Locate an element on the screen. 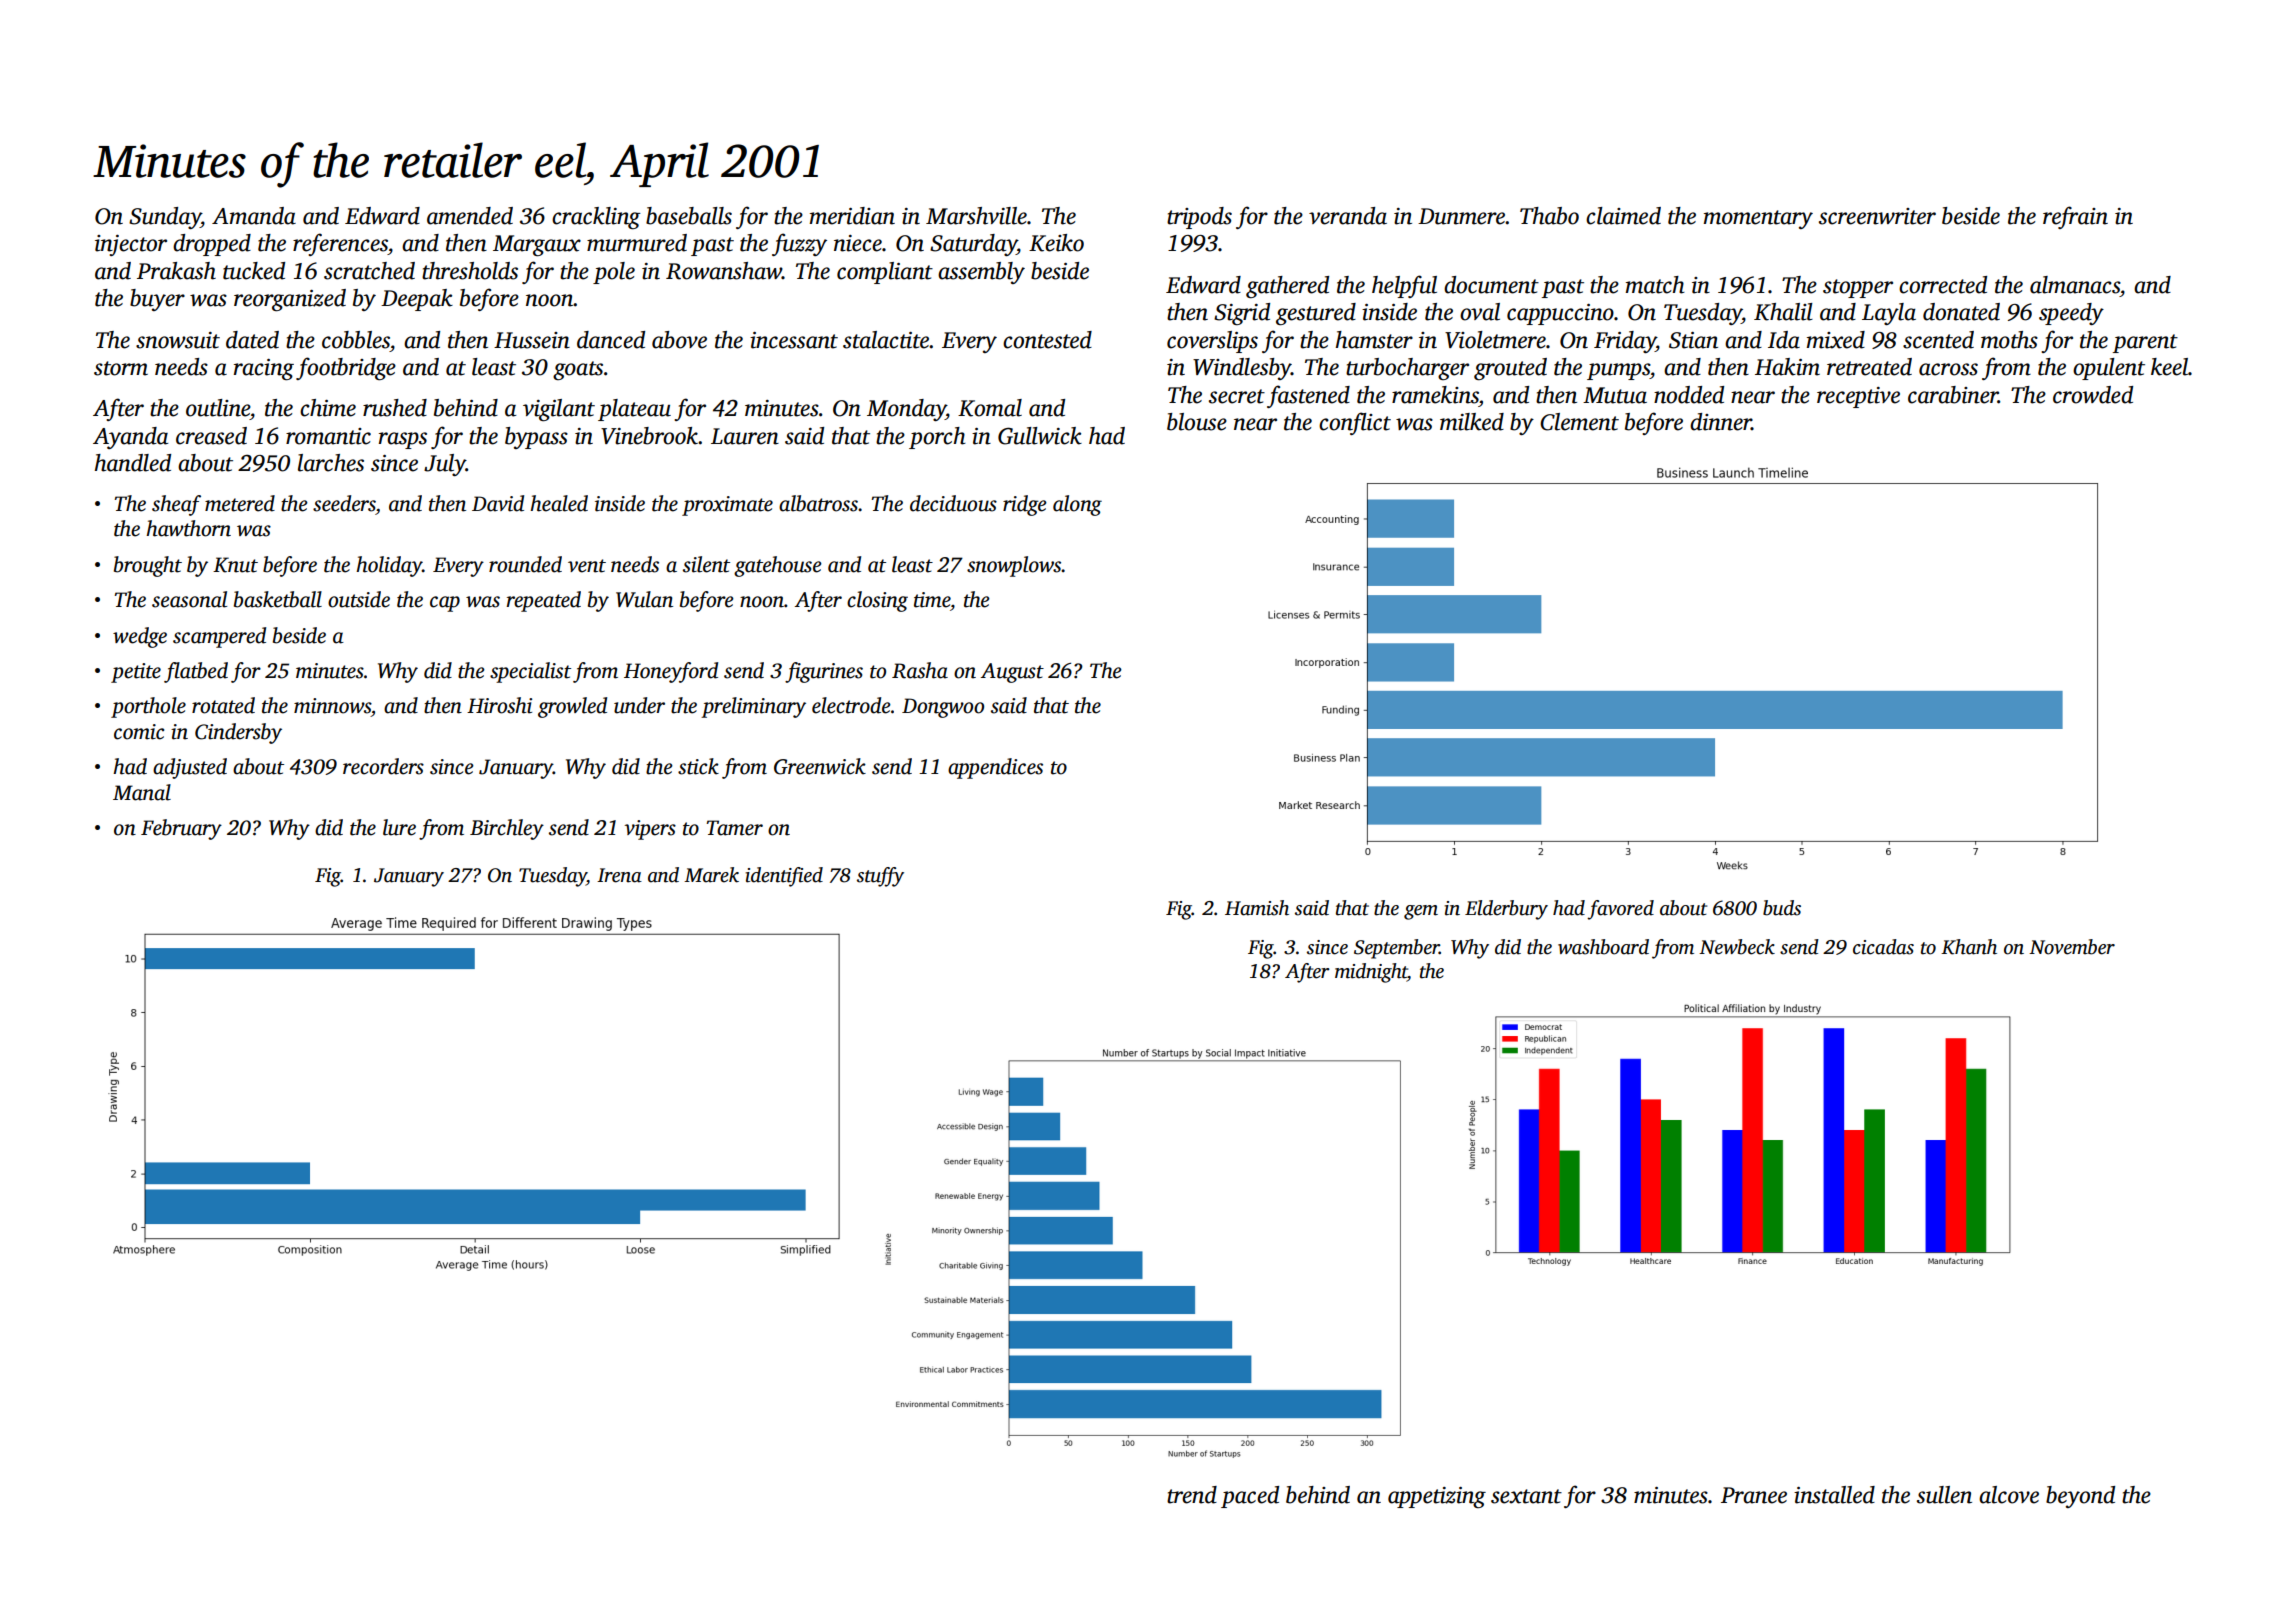  Pranee is located at coordinates (1754, 1495).
